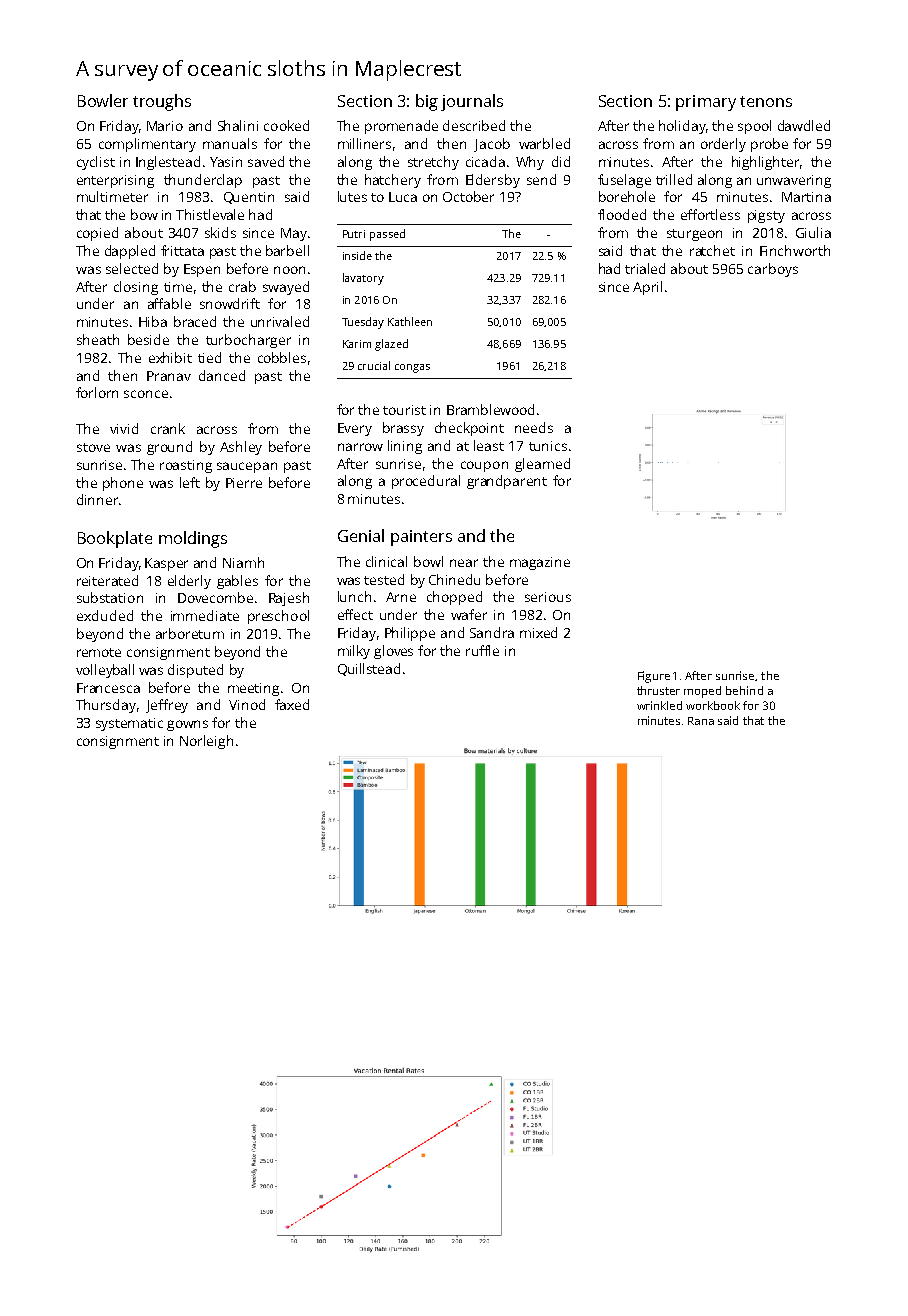  I want to click on manuals, so click(230, 143).
